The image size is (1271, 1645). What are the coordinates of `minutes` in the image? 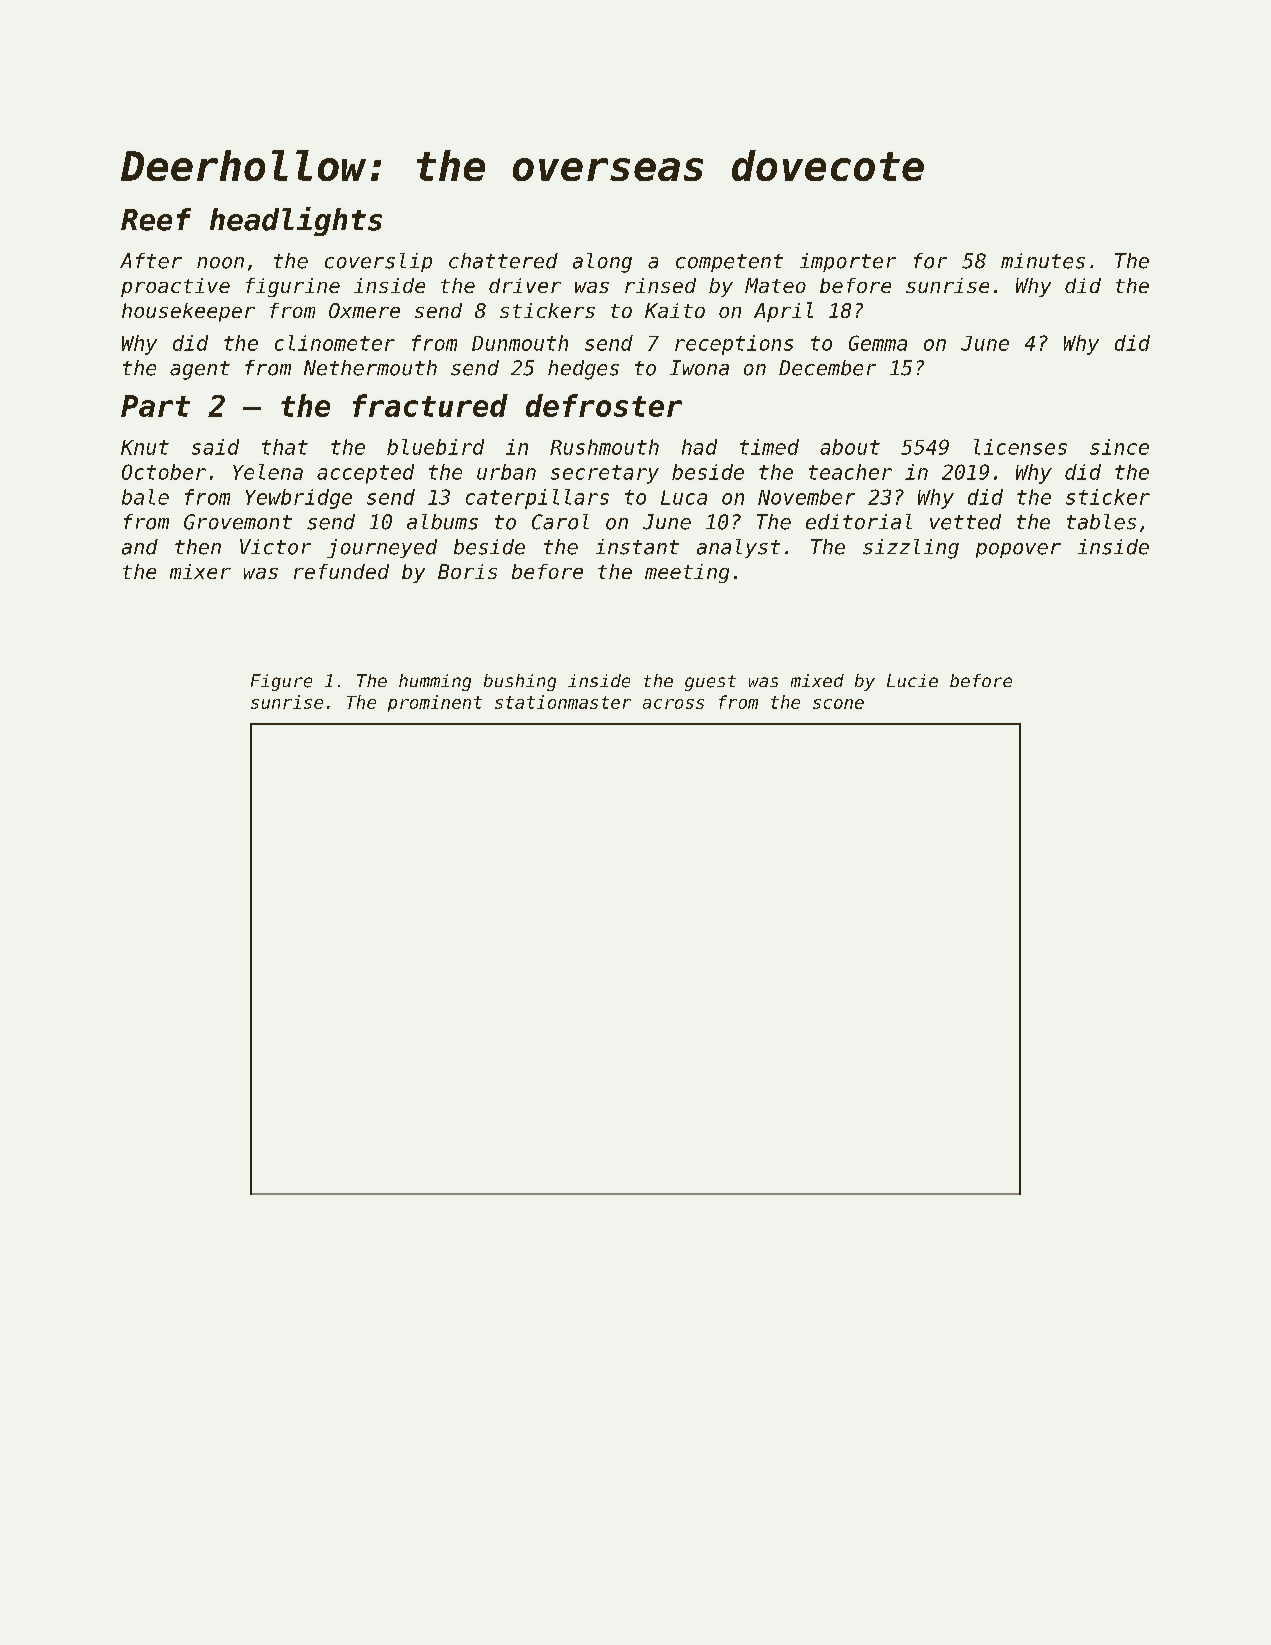 It's located at (1043, 261).
